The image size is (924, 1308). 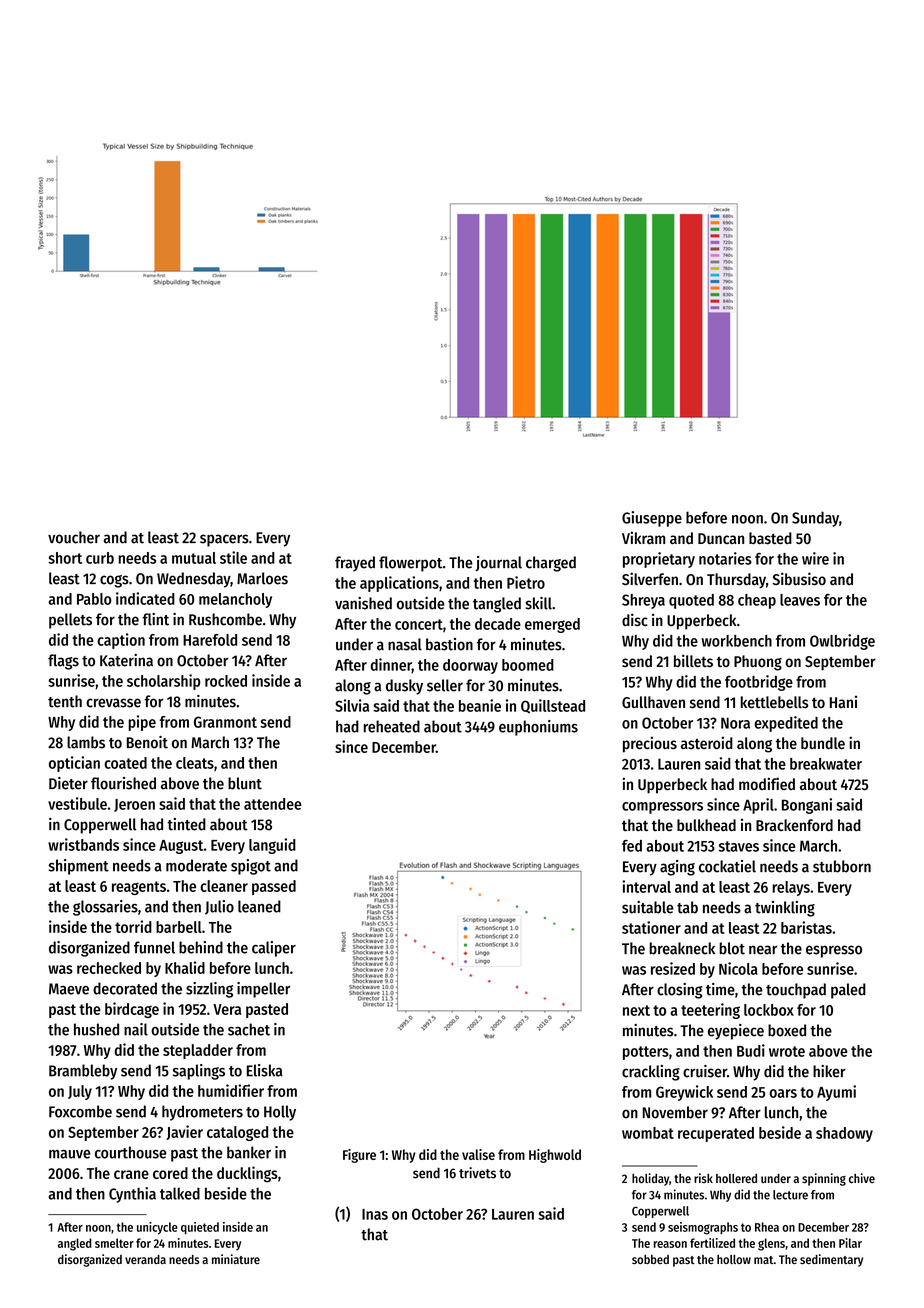 What do you see at coordinates (200, 1228) in the image?
I see `quieted` at bounding box center [200, 1228].
